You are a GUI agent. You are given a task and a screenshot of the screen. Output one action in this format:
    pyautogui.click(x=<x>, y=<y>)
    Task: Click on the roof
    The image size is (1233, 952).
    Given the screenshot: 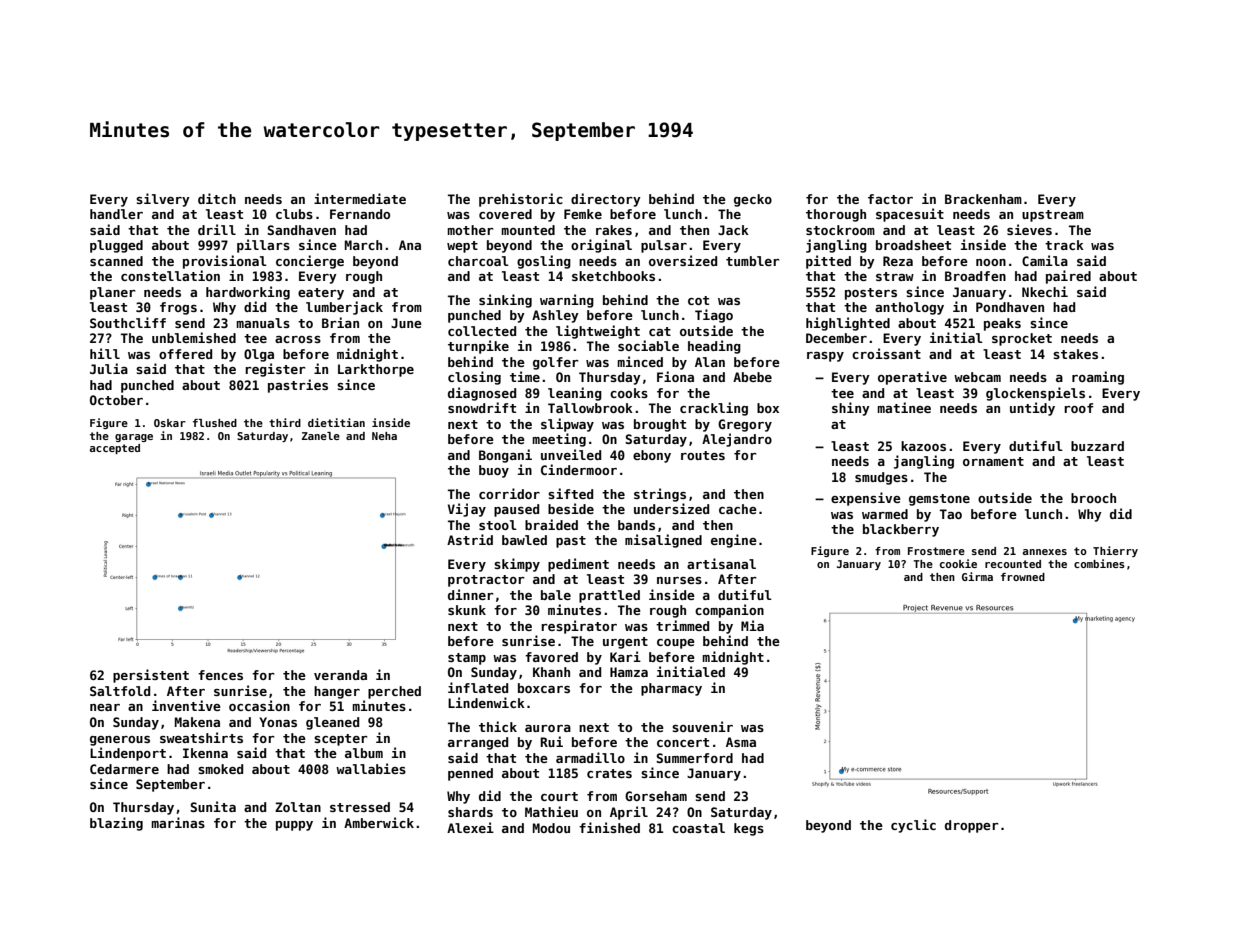 What is the action you would take?
    pyautogui.click(x=1078, y=408)
